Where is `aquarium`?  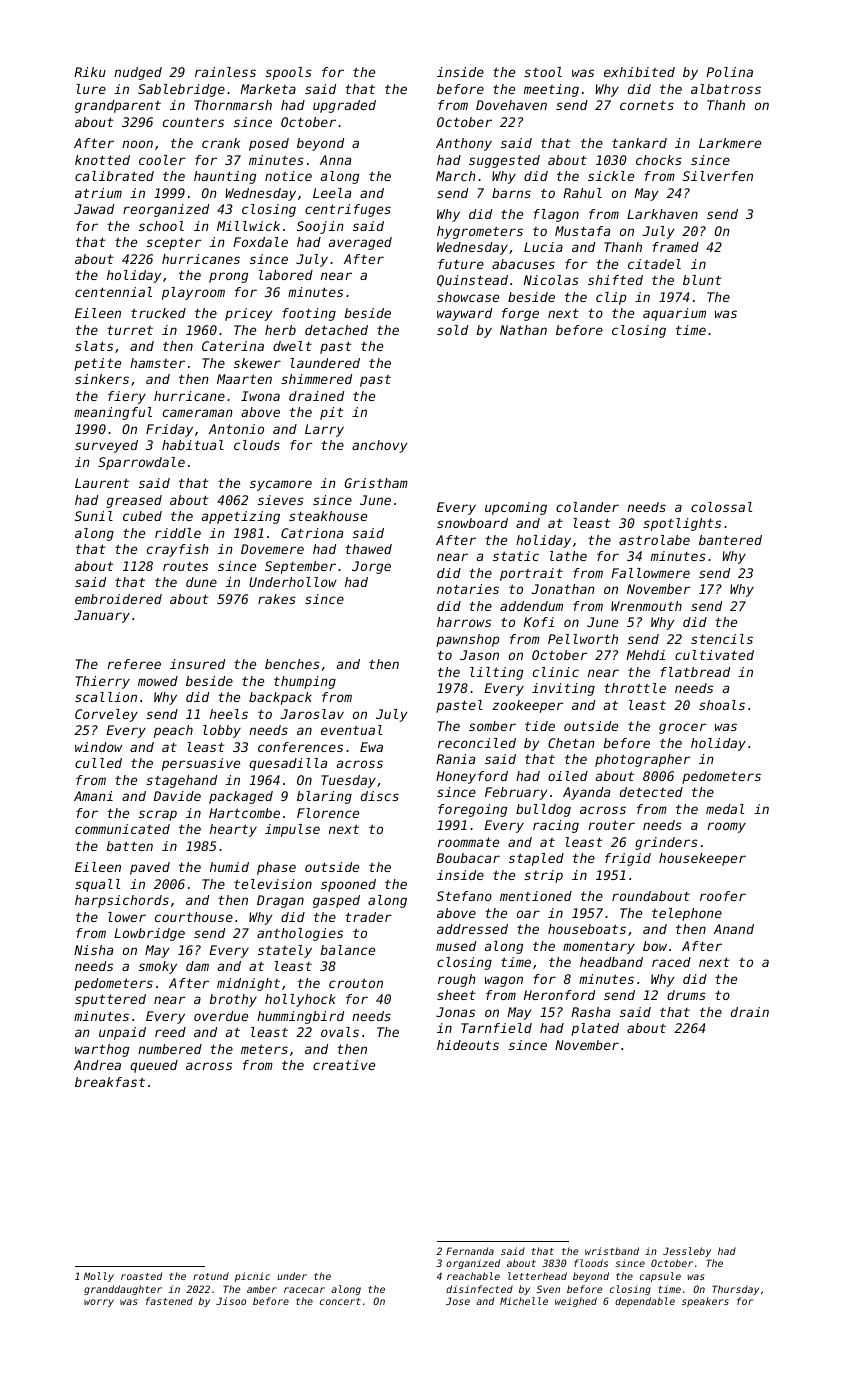 aquarium is located at coordinates (674, 314).
